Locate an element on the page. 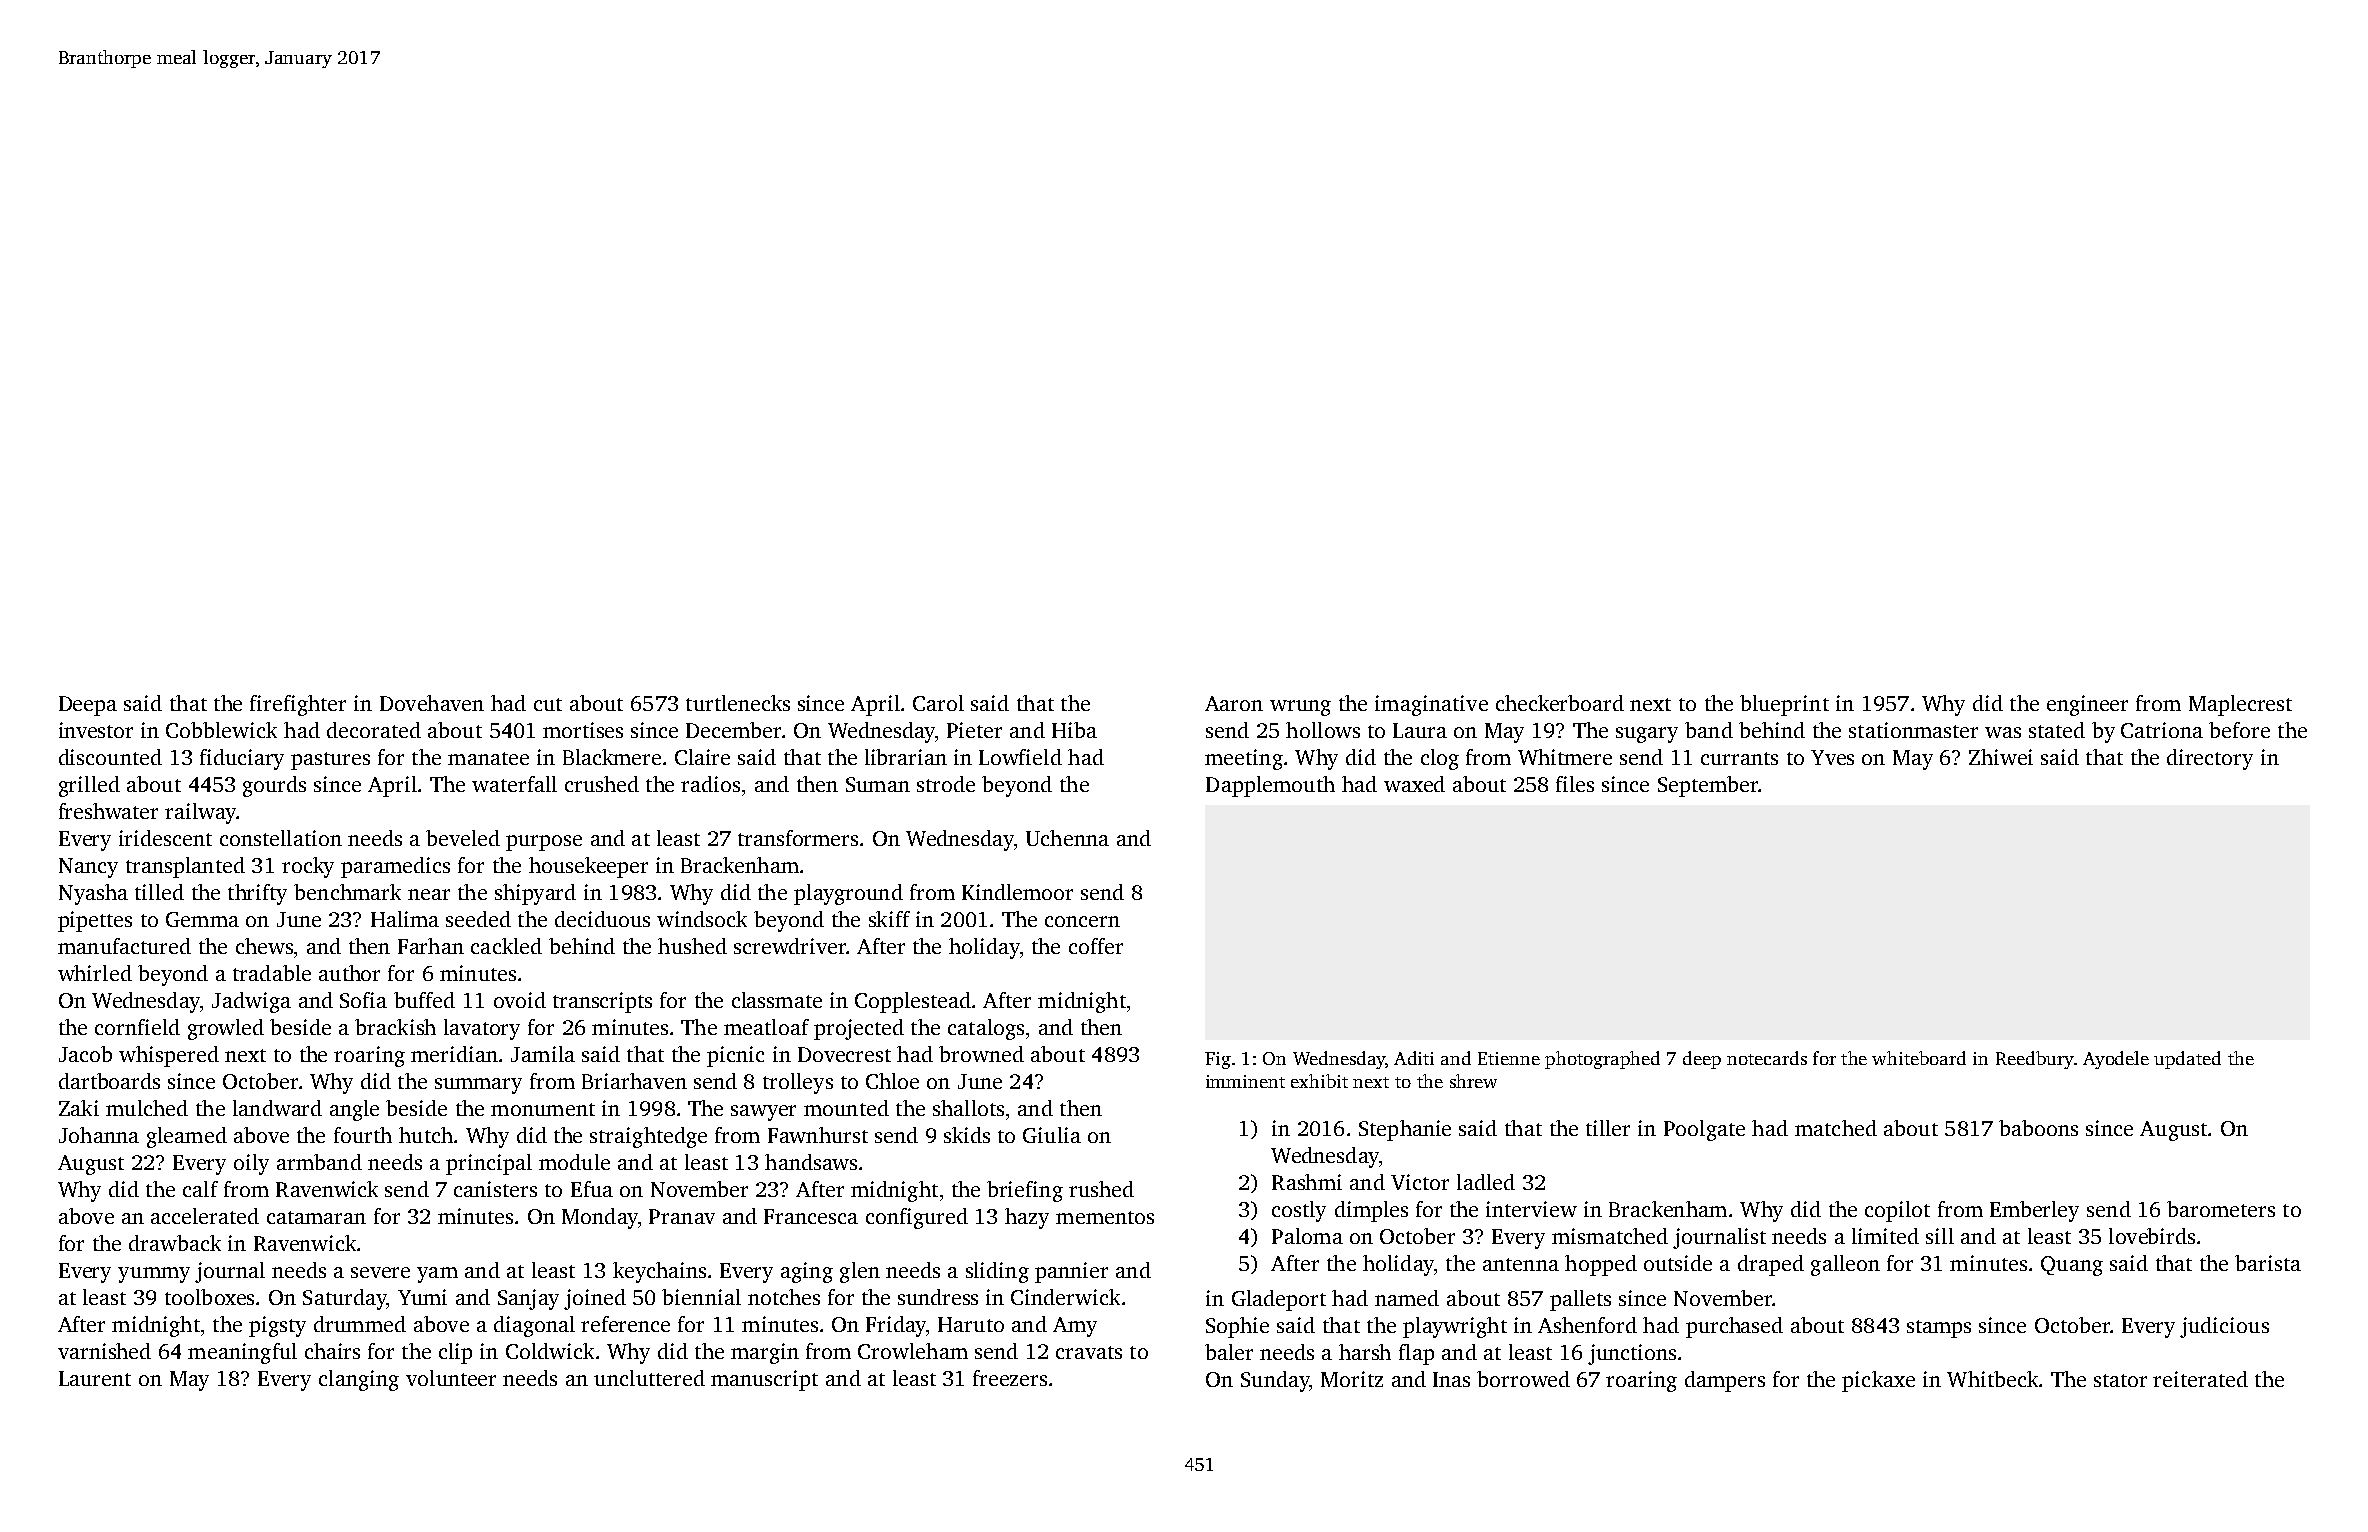 The height and width of the page is (1532, 2368). directory is located at coordinates (2210, 759).
